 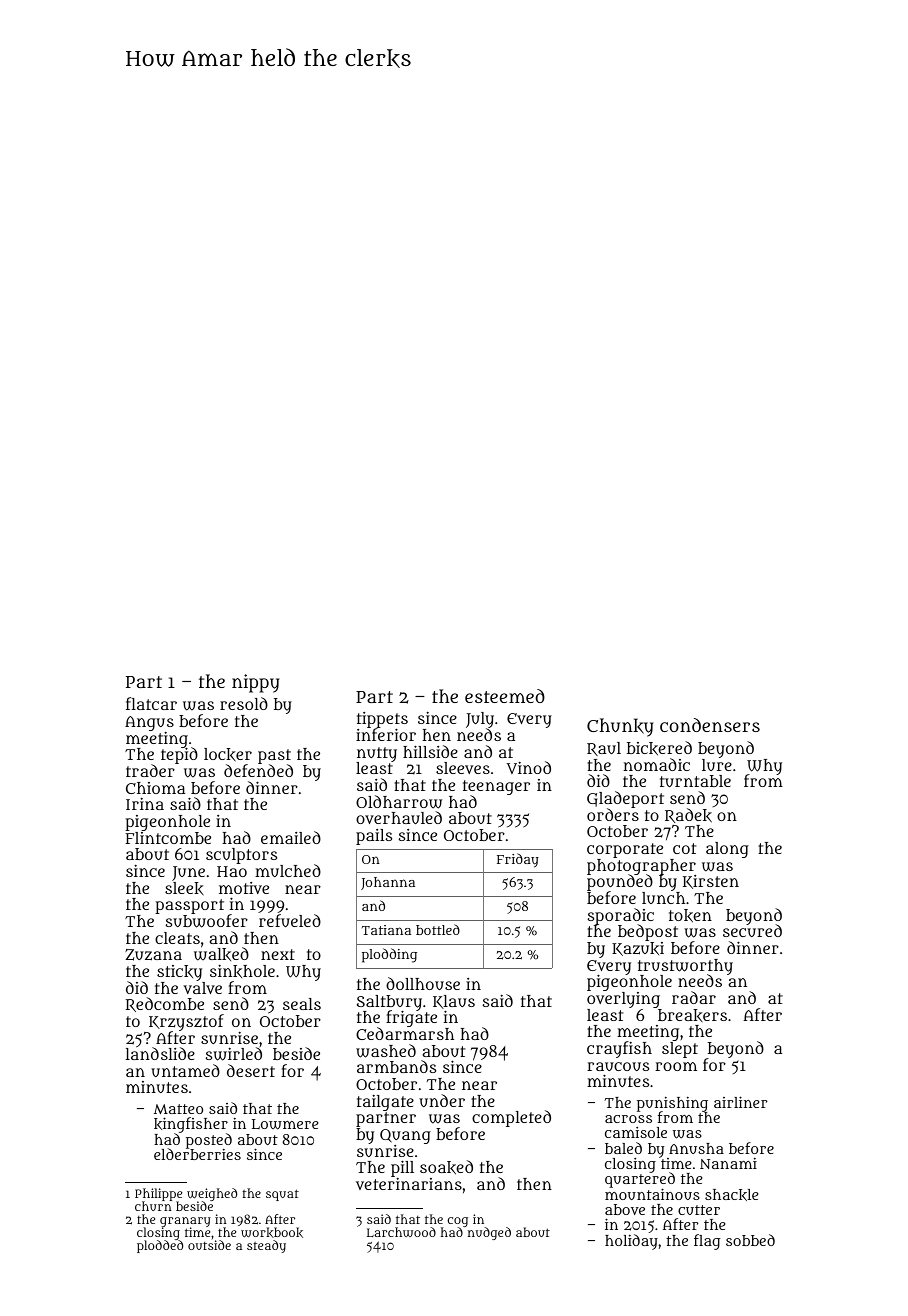 What do you see at coordinates (150, 771) in the image?
I see `trader` at bounding box center [150, 771].
